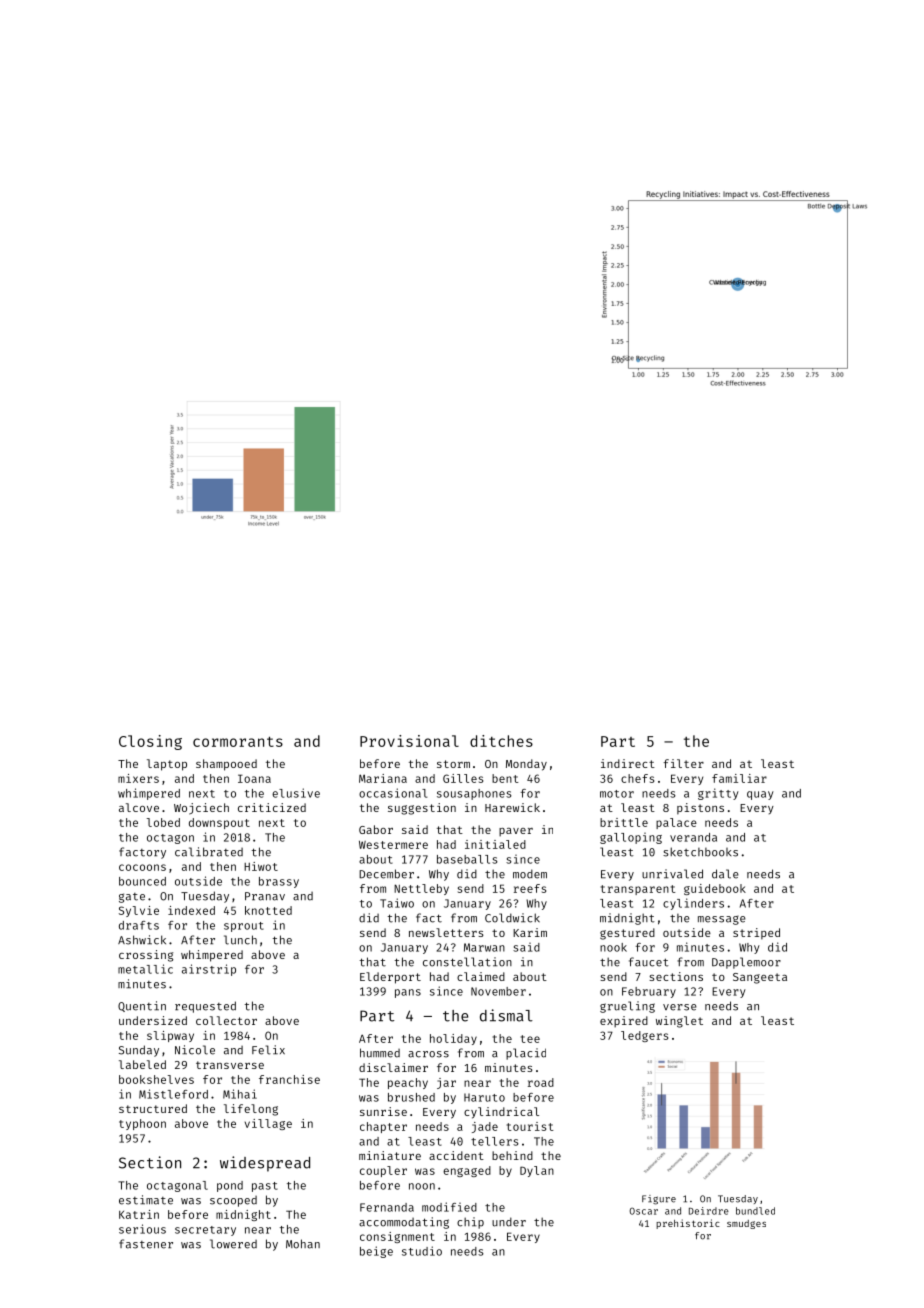  I want to click on grueling, so click(627, 1007).
